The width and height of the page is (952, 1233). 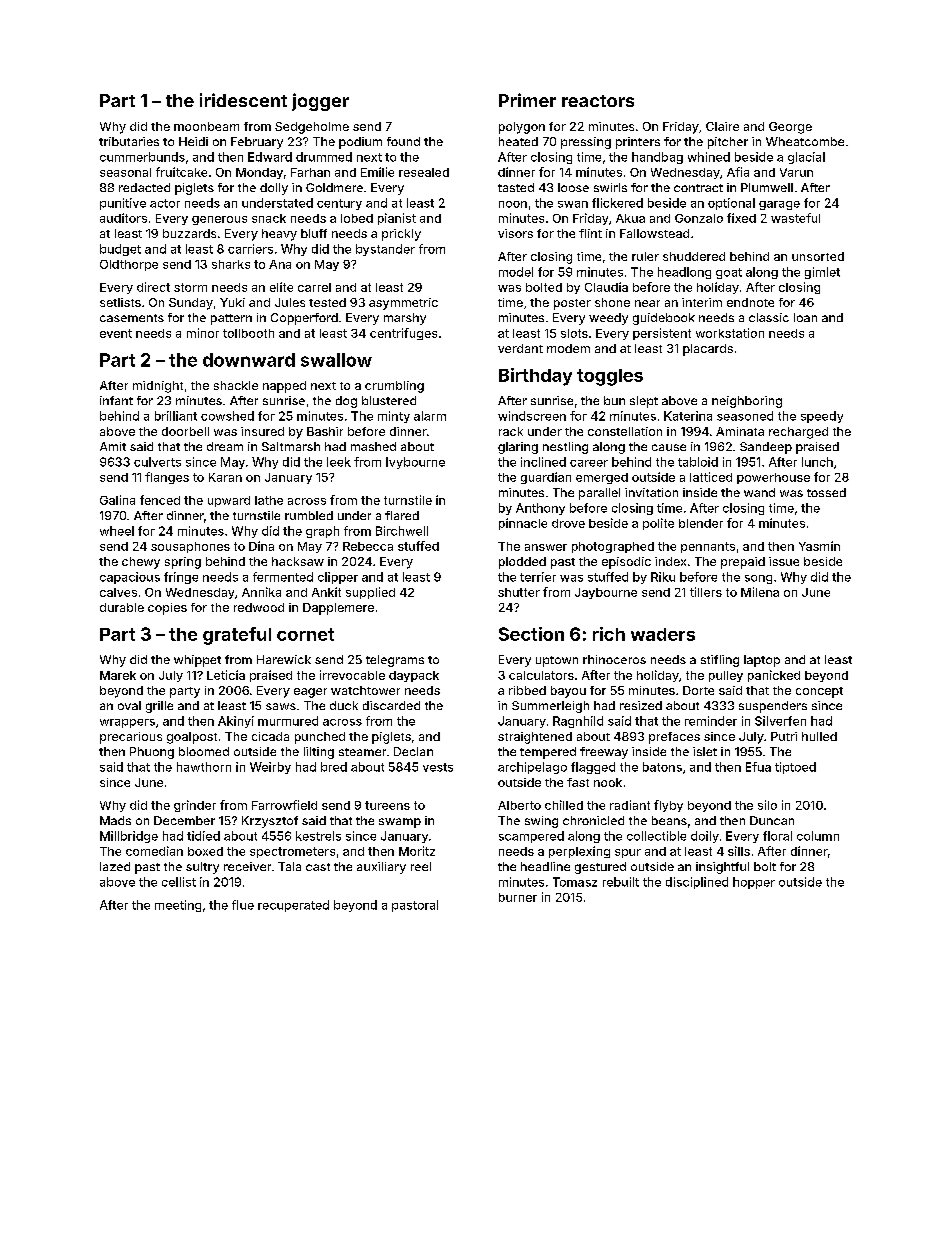 What do you see at coordinates (197, 661) in the page?
I see `whippet` at bounding box center [197, 661].
